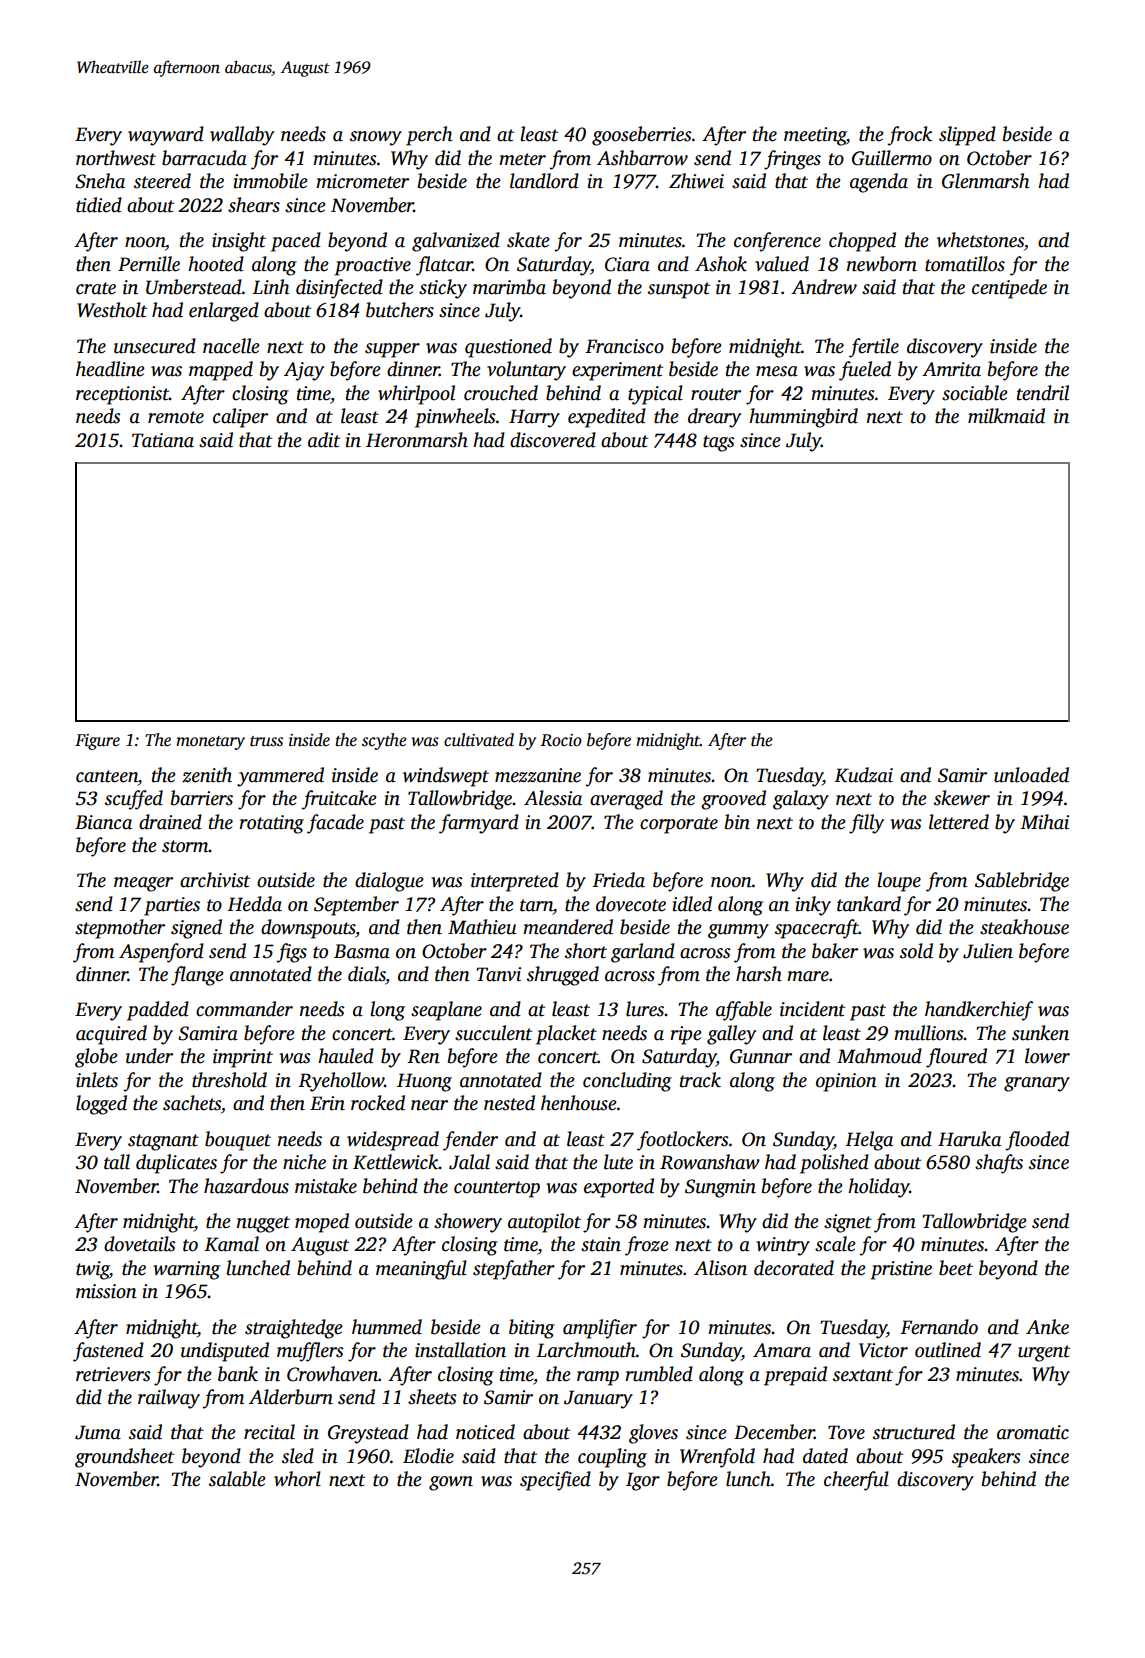 Image resolution: width=1145 pixels, height=1658 pixels. Describe the element at coordinates (824, 287) in the document. I see `Andrew` at that location.
